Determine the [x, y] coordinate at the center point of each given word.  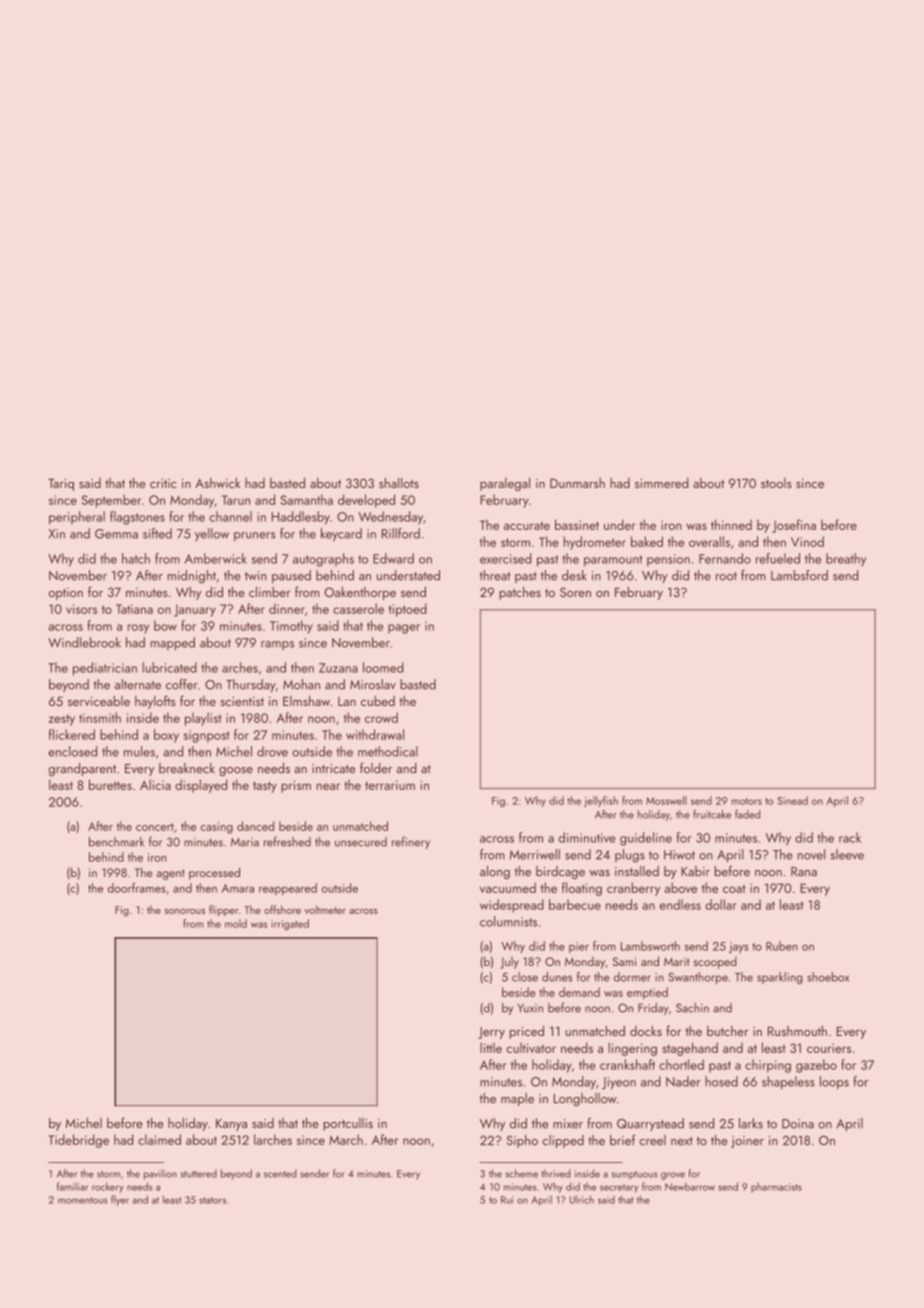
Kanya [231, 1125]
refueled [778, 558]
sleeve [847, 854]
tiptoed [407, 610]
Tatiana [134, 609]
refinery [411, 842]
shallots [399, 482]
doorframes [137, 888]
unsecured [361, 842]
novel [811, 854]
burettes [110, 784]
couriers [829, 1048]
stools [776, 483]
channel [230, 516]
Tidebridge [78, 1141]
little [491, 1047]
